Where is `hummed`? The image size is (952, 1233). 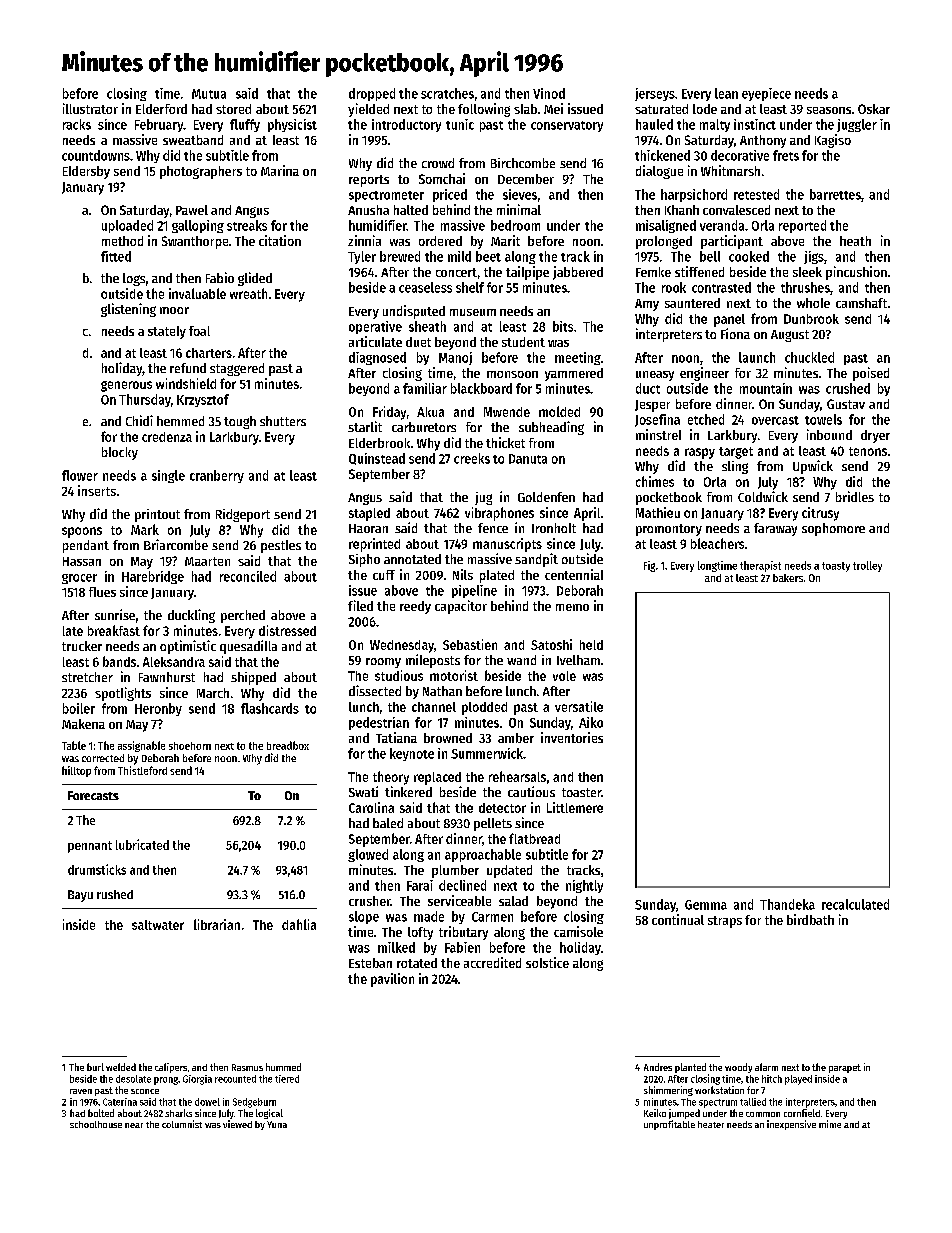 hummed is located at coordinates (283, 1067).
